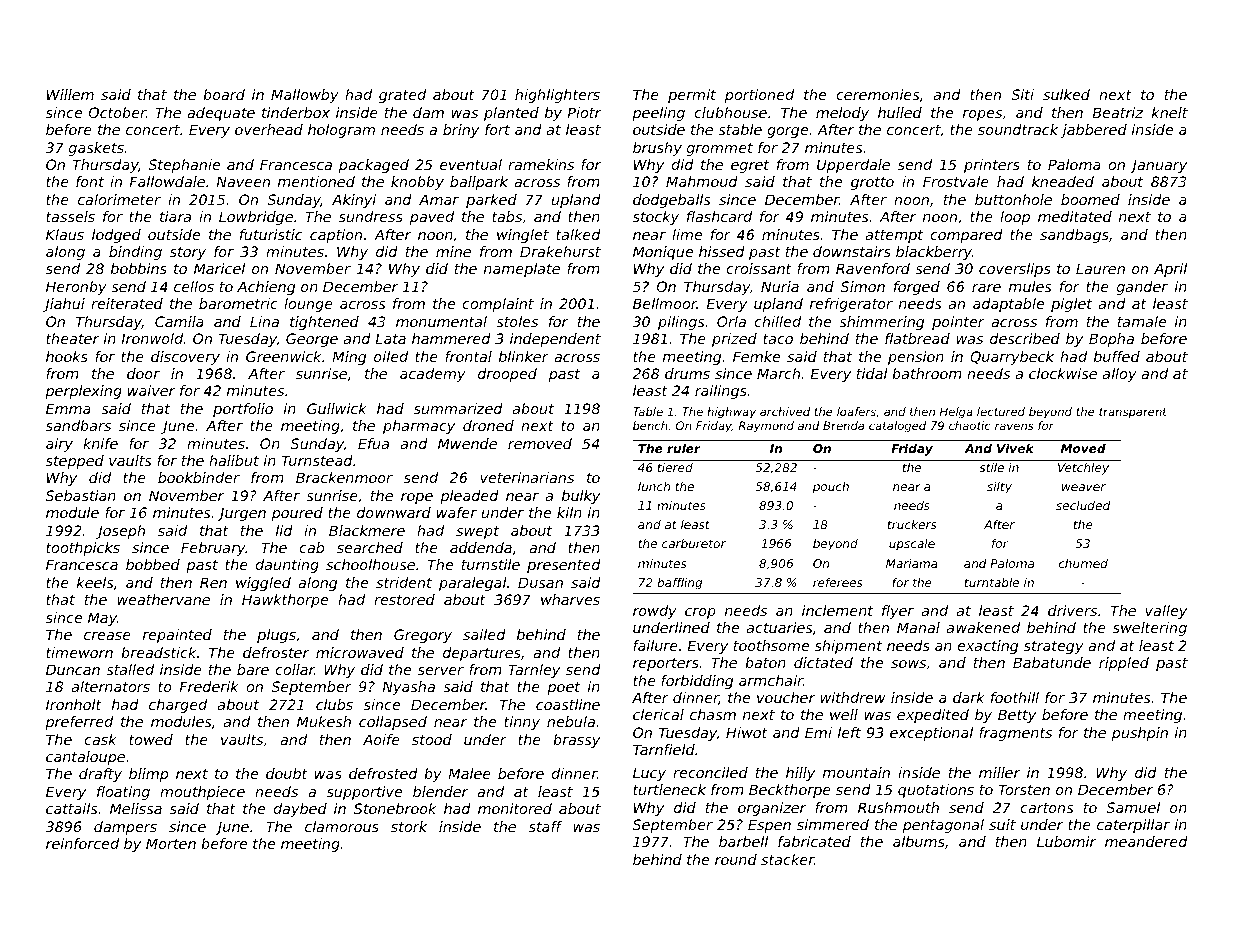  Describe the element at coordinates (243, 181) in the screenshot. I see `Naveen` at that location.
